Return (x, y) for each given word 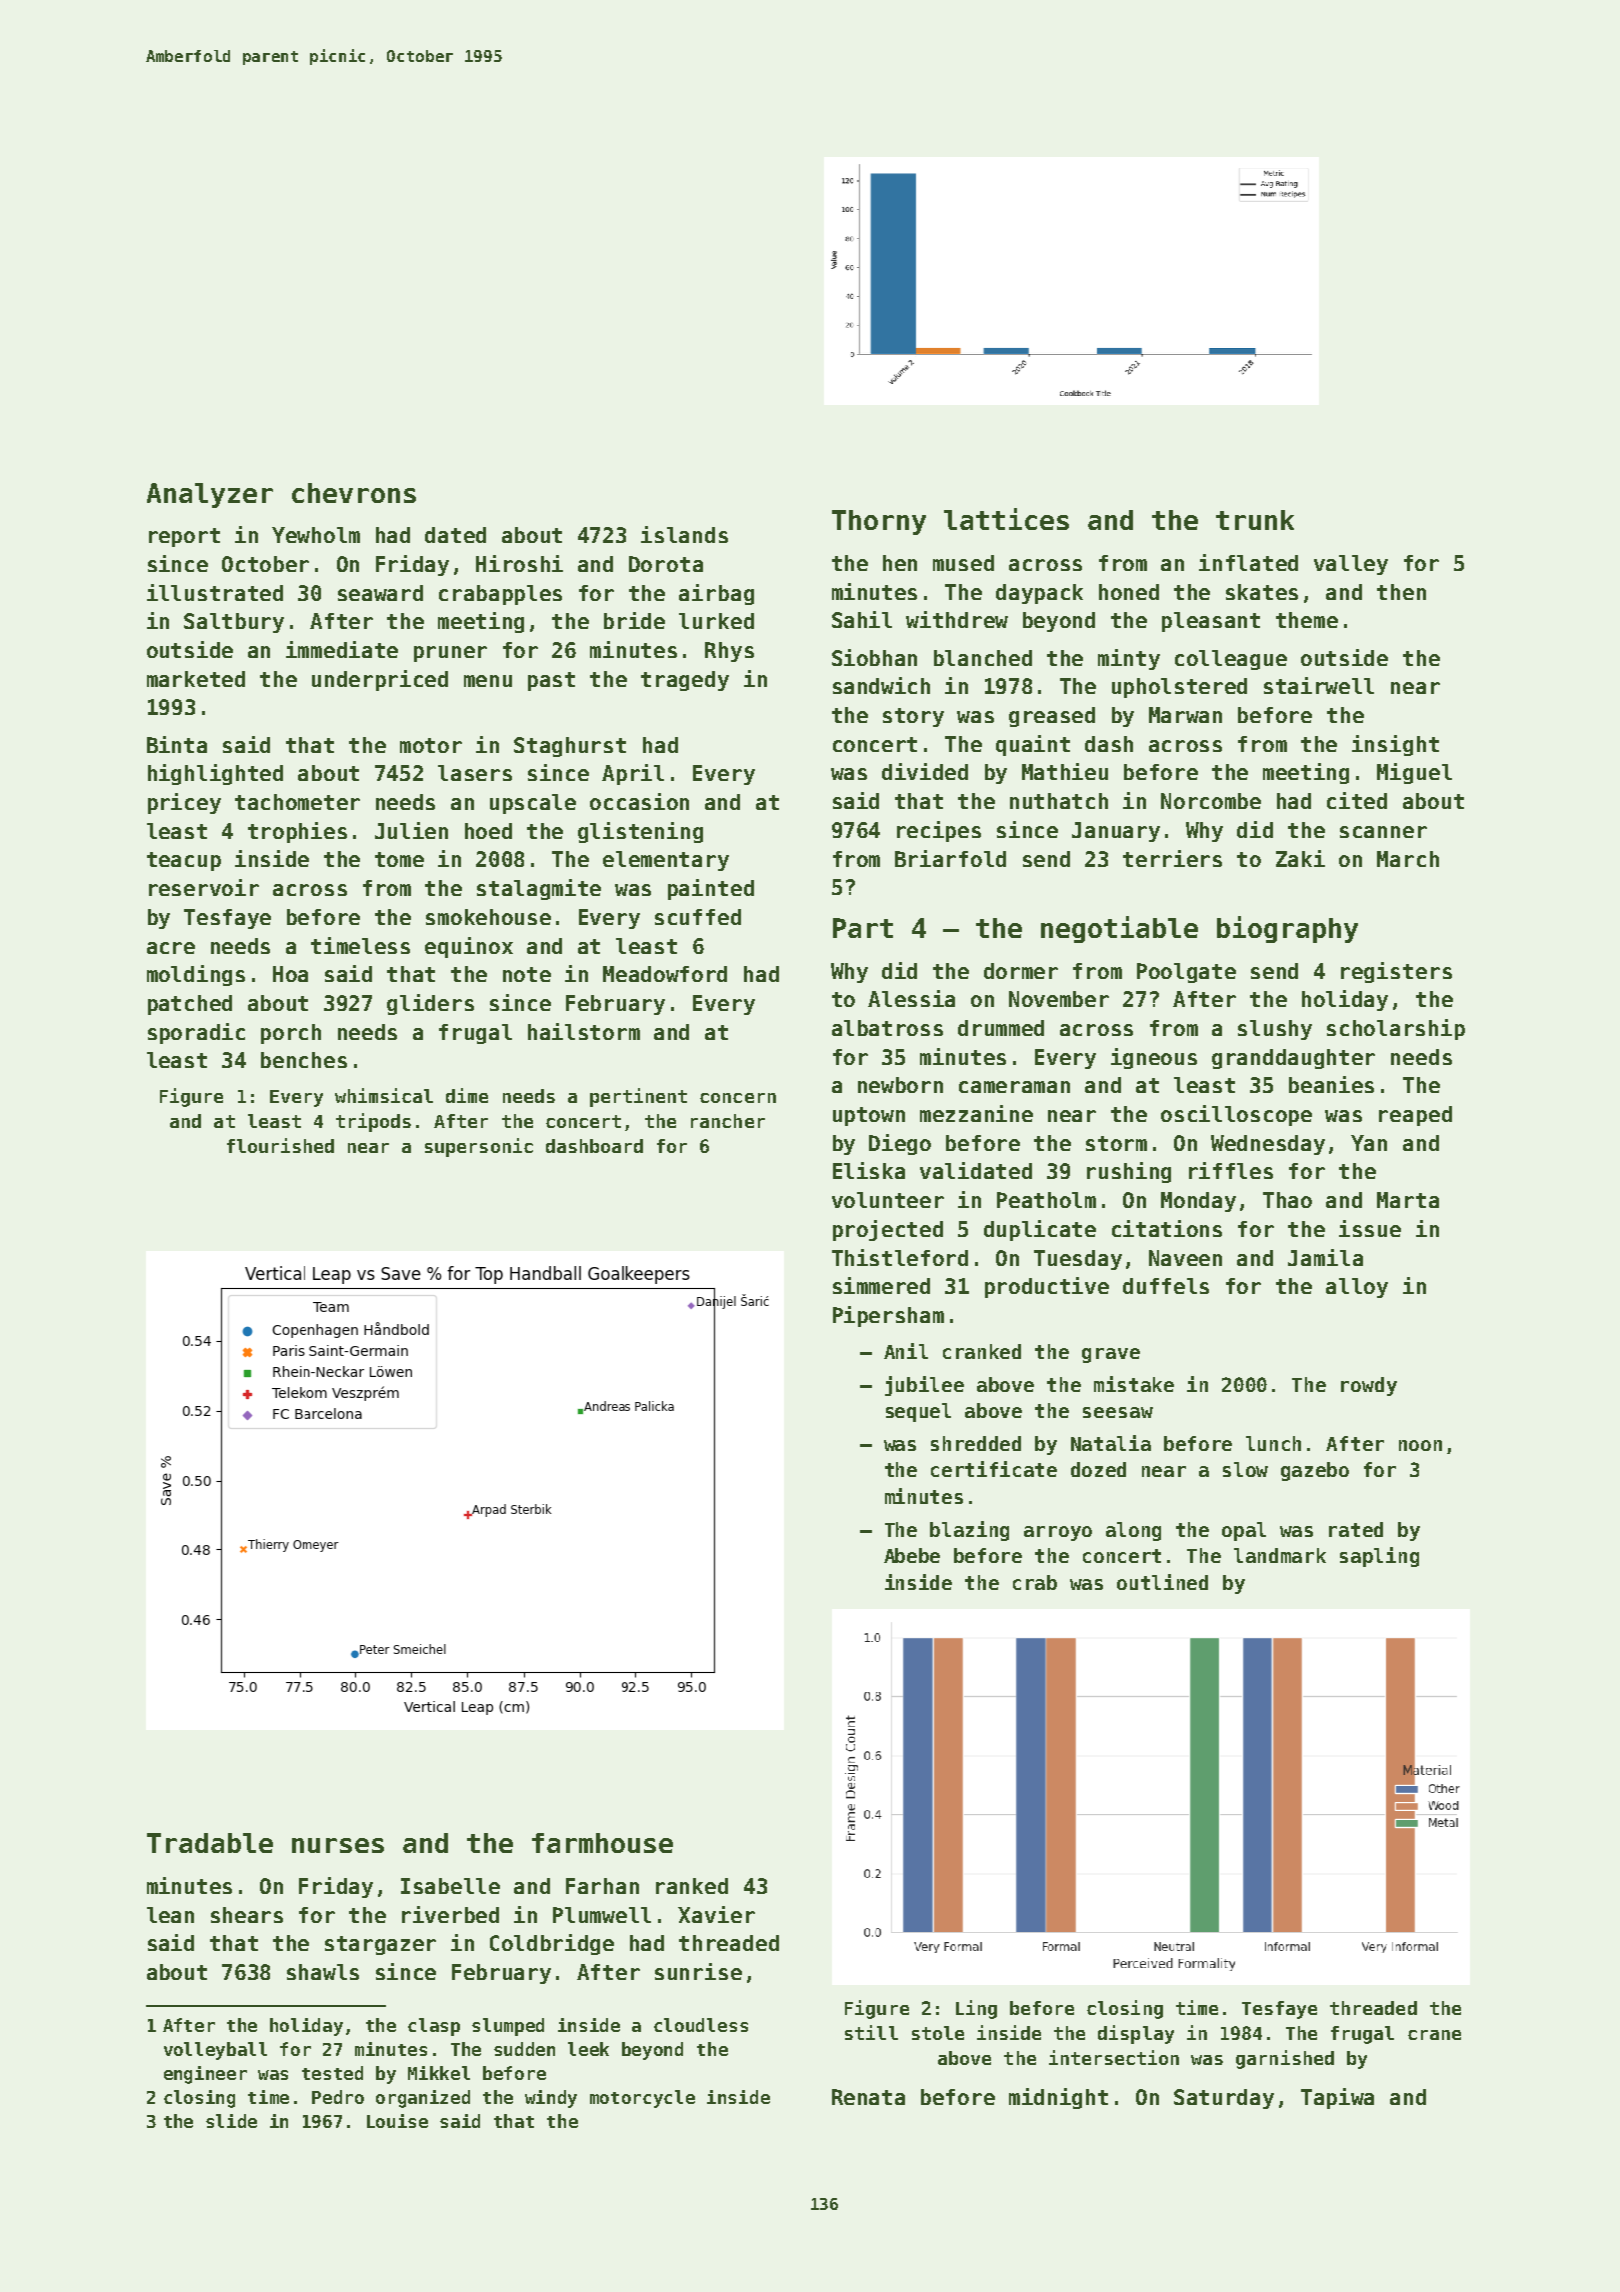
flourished (280, 1145)
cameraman (1014, 1087)
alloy (1357, 1288)
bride (634, 620)
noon (1420, 1445)
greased (1052, 717)
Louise (397, 2121)
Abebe (912, 1555)
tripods (373, 1122)
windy (551, 2099)
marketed (196, 679)
